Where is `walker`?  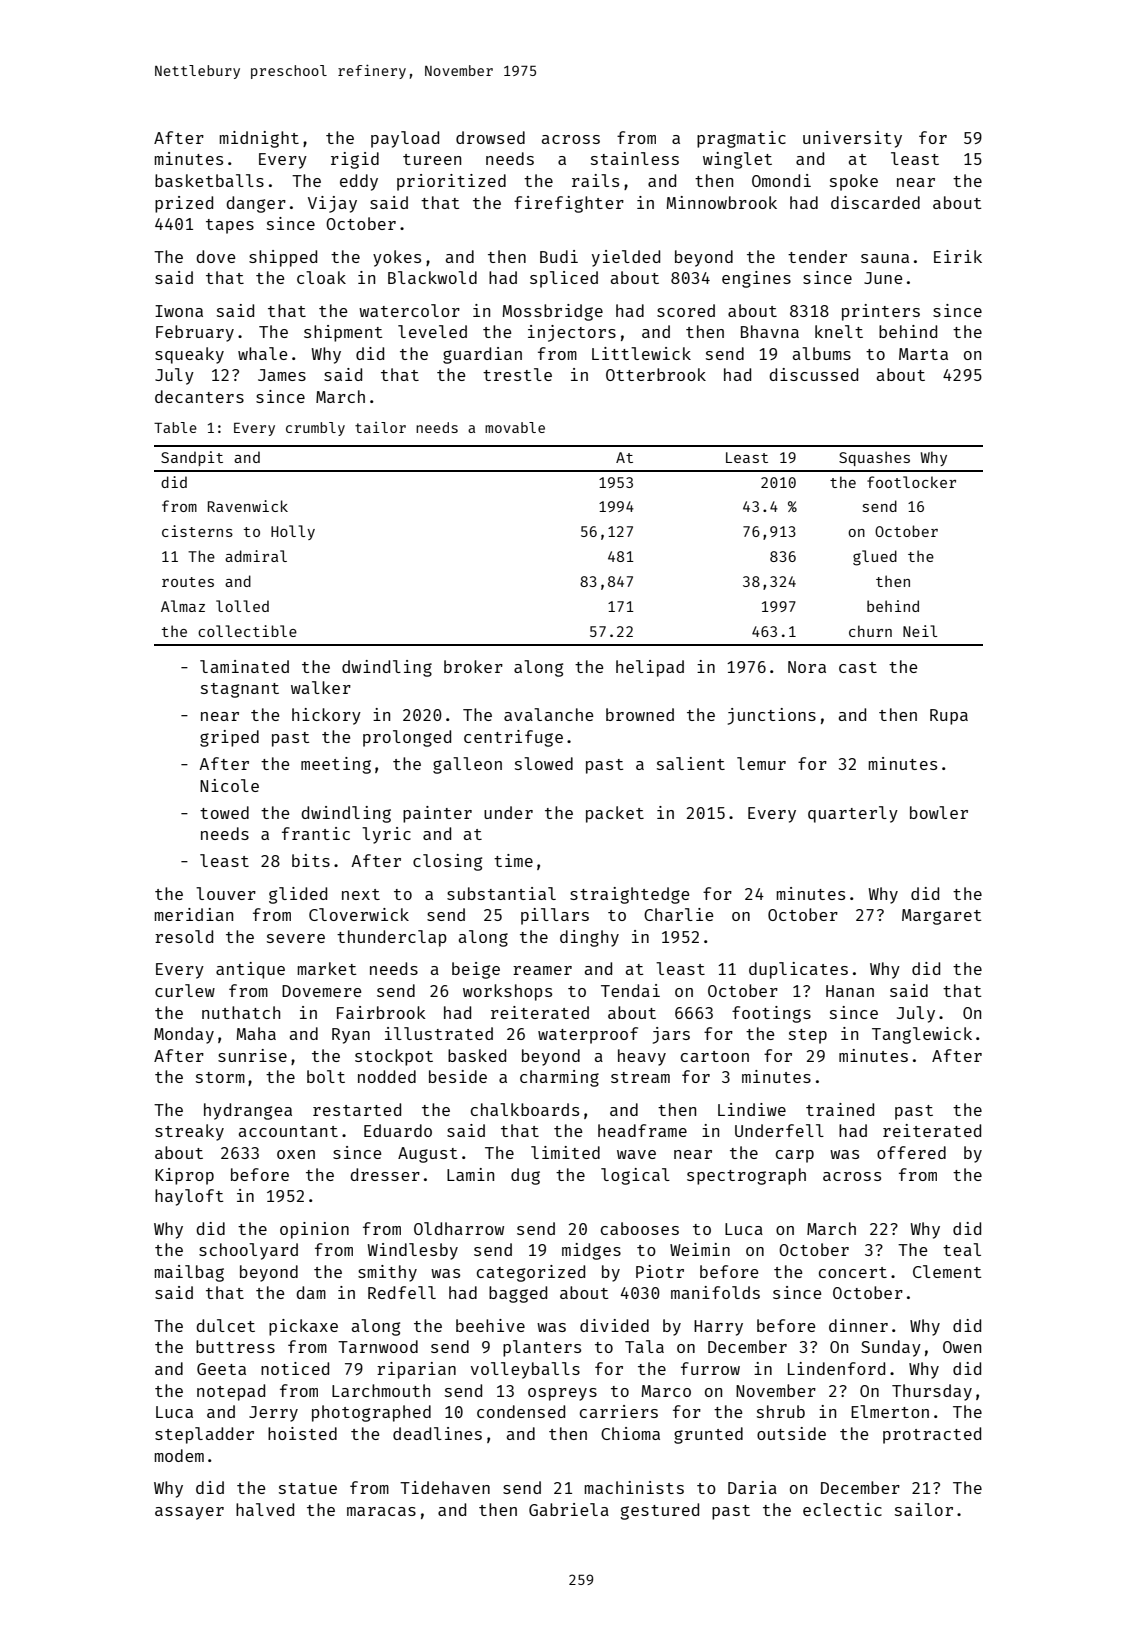
walker is located at coordinates (321, 687).
